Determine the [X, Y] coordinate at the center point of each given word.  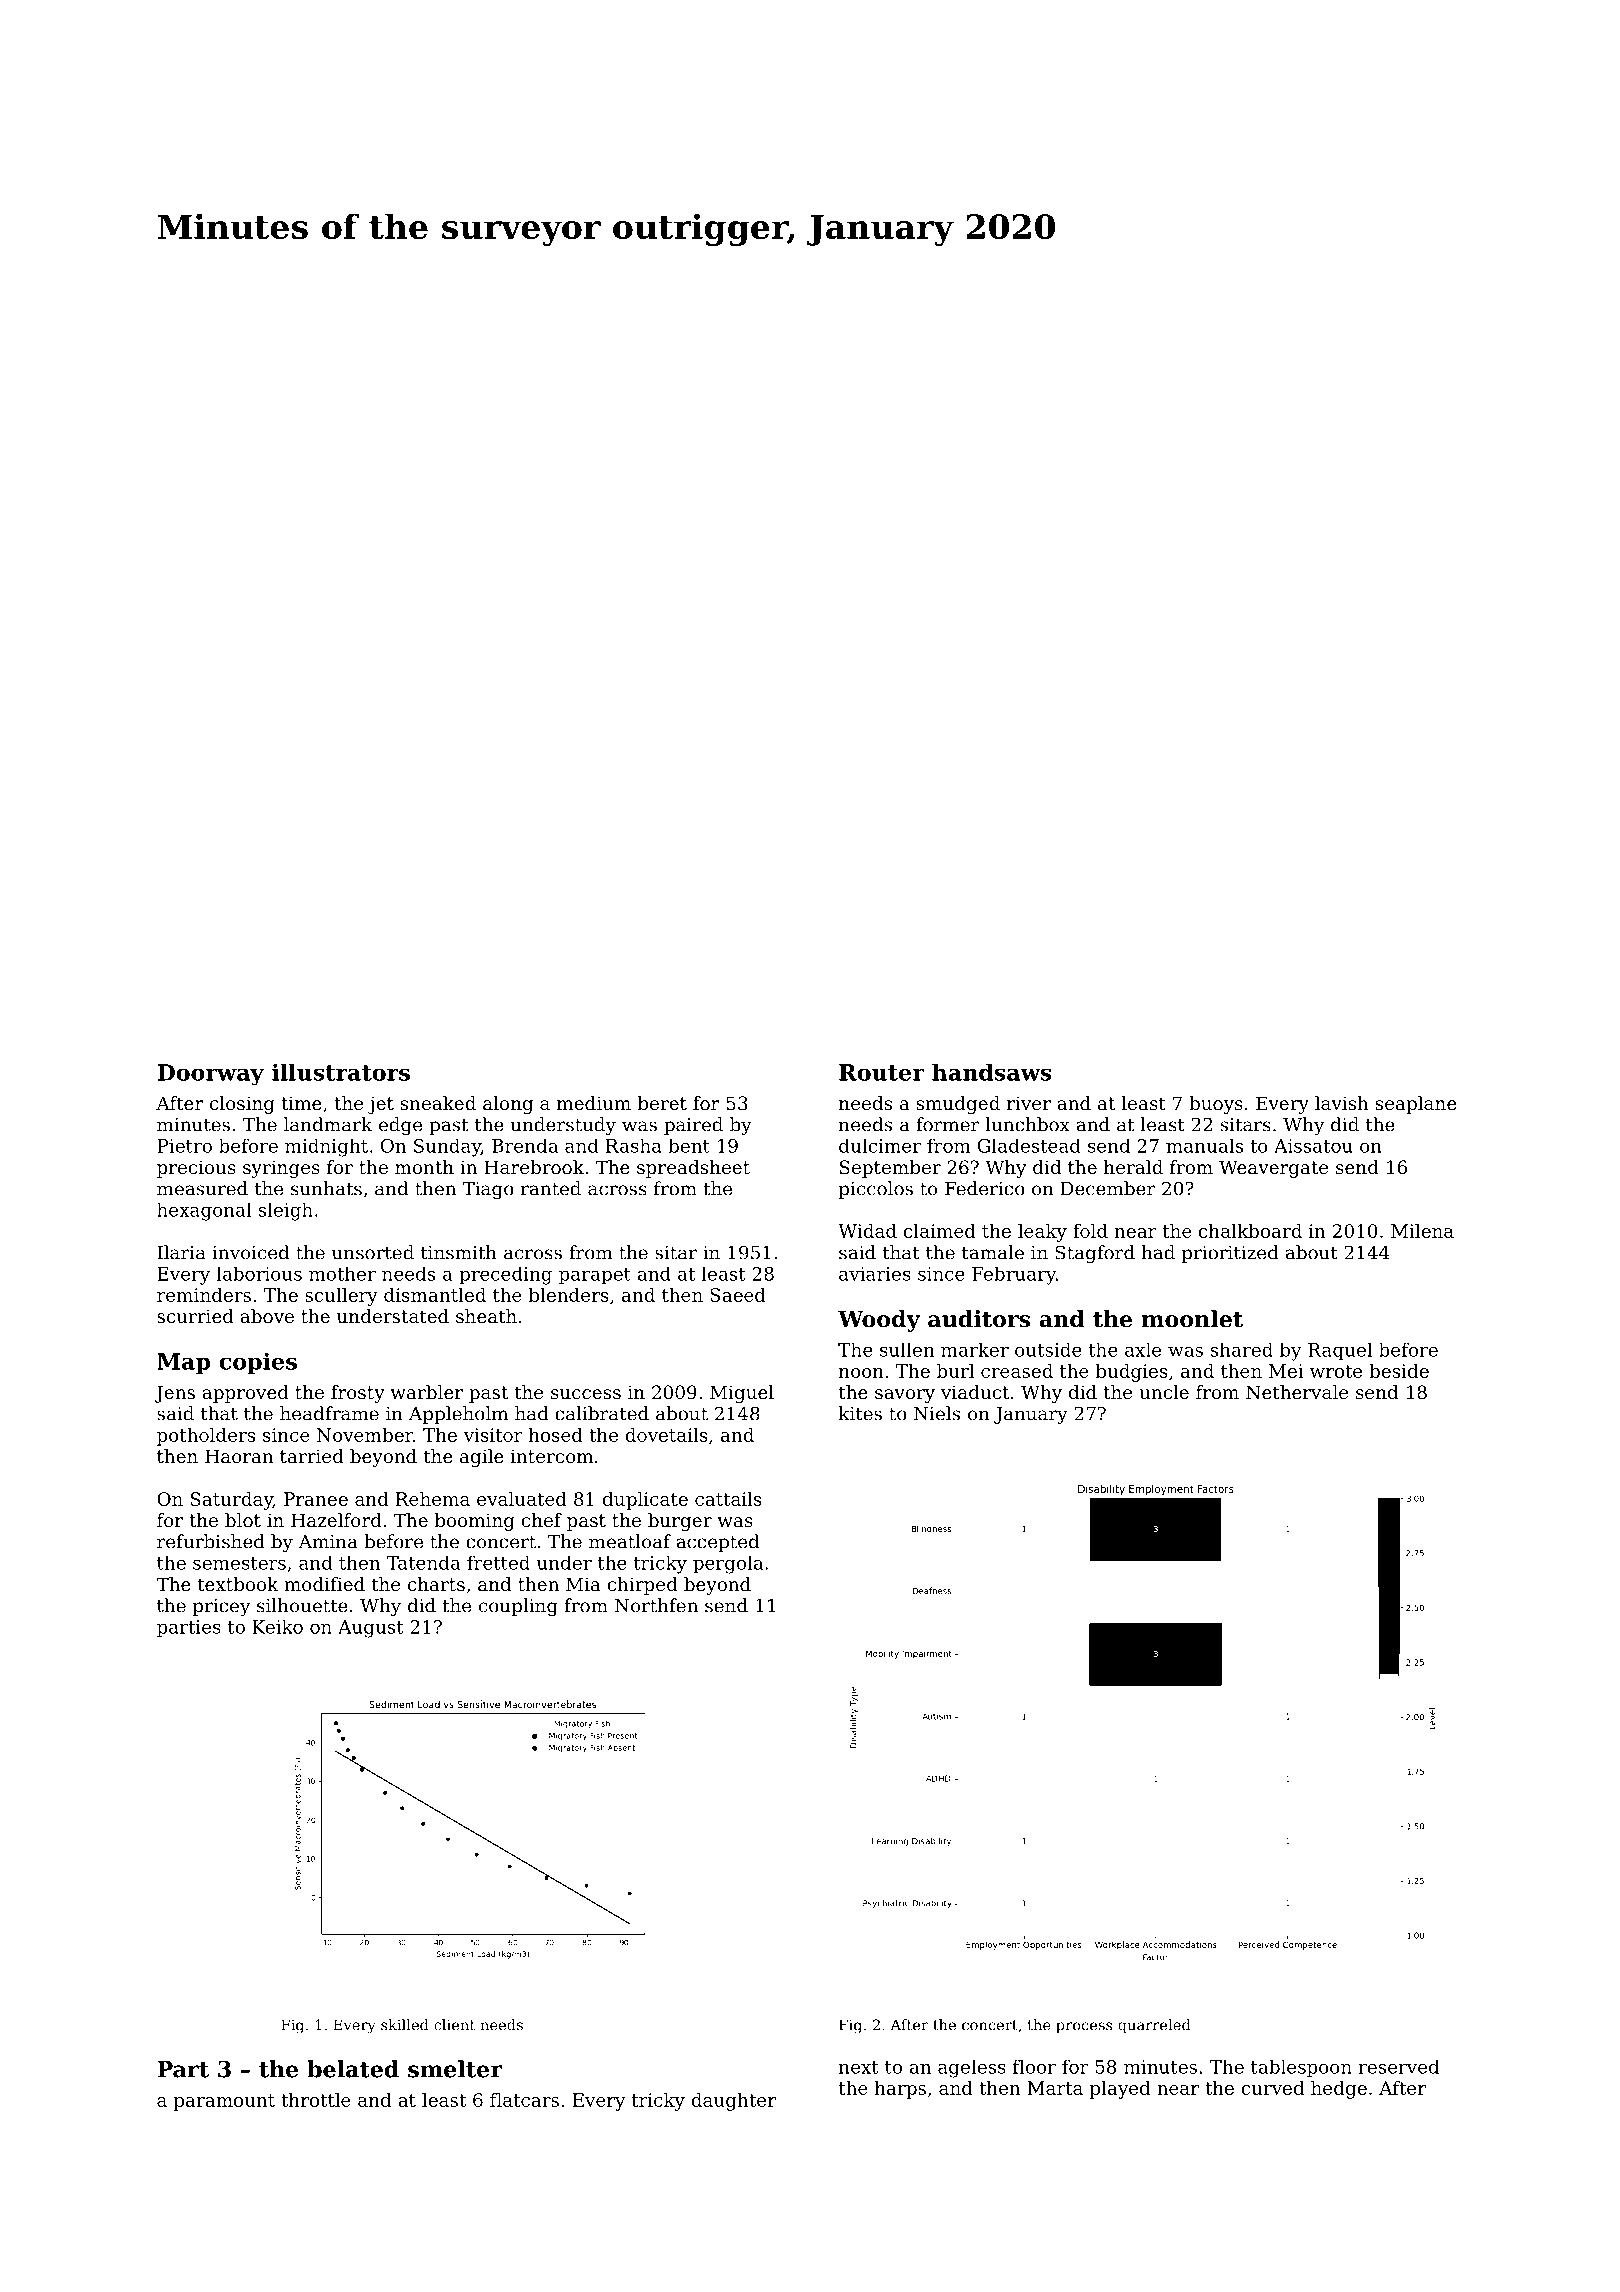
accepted [717, 1543]
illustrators [341, 1072]
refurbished [211, 1541]
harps [900, 2090]
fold [1090, 1231]
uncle [1164, 1392]
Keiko [277, 1627]
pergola [728, 1565]
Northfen [656, 1605]
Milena [1422, 1231]
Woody [879, 1321]
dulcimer [880, 1146]
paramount [224, 2102]
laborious [259, 1273]
